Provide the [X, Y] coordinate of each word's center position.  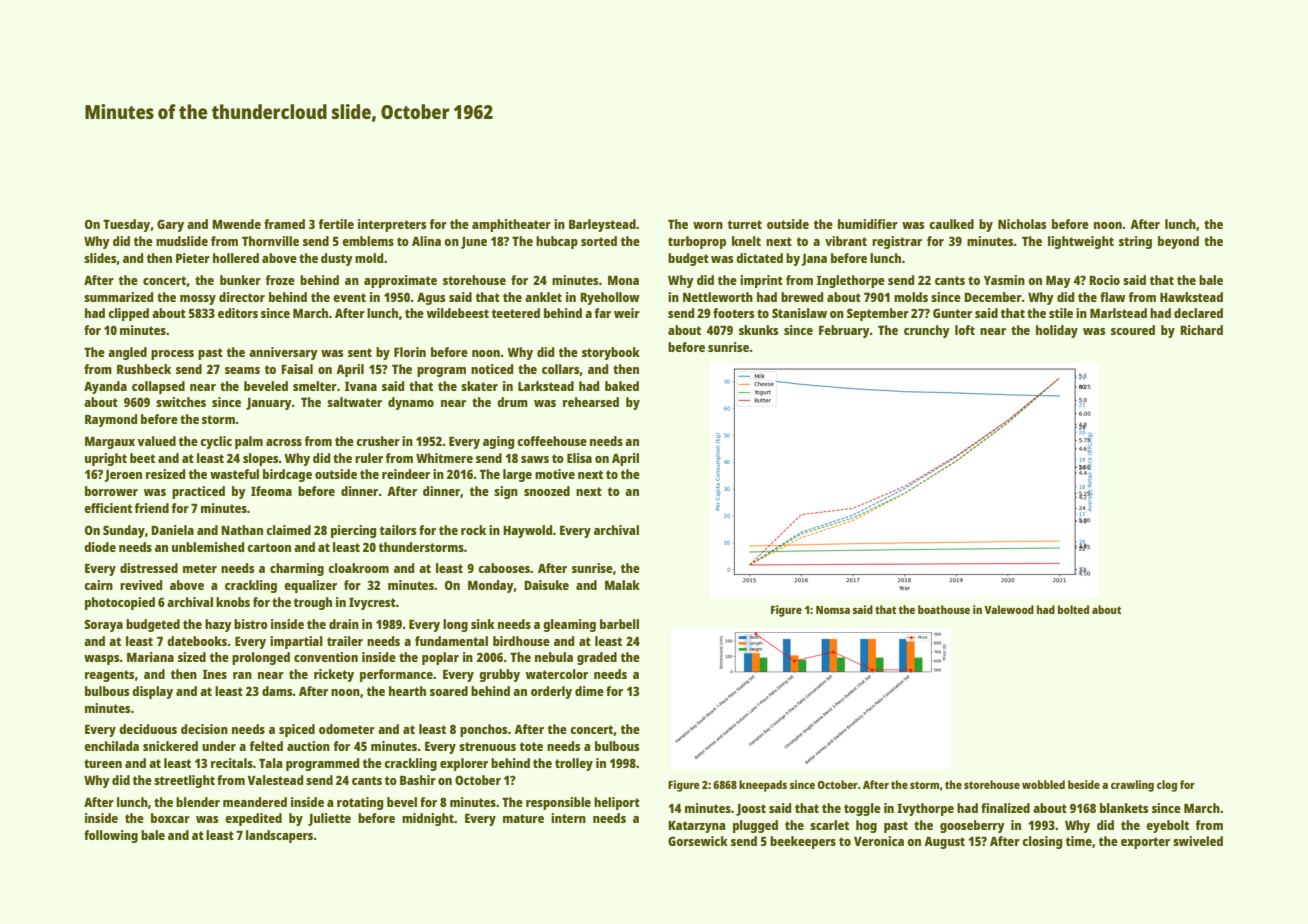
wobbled [1043, 784]
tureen [103, 763]
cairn [98, 585]
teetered [516, 313]
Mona [623, 280]
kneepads [763, 786]
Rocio [1104, 280]
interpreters [392, 225]
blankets [1124, 808]
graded [597, 658]
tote [531, 746]
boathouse [944, 609]
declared [1198, 313]
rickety [334, 675]
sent [360, 352]
